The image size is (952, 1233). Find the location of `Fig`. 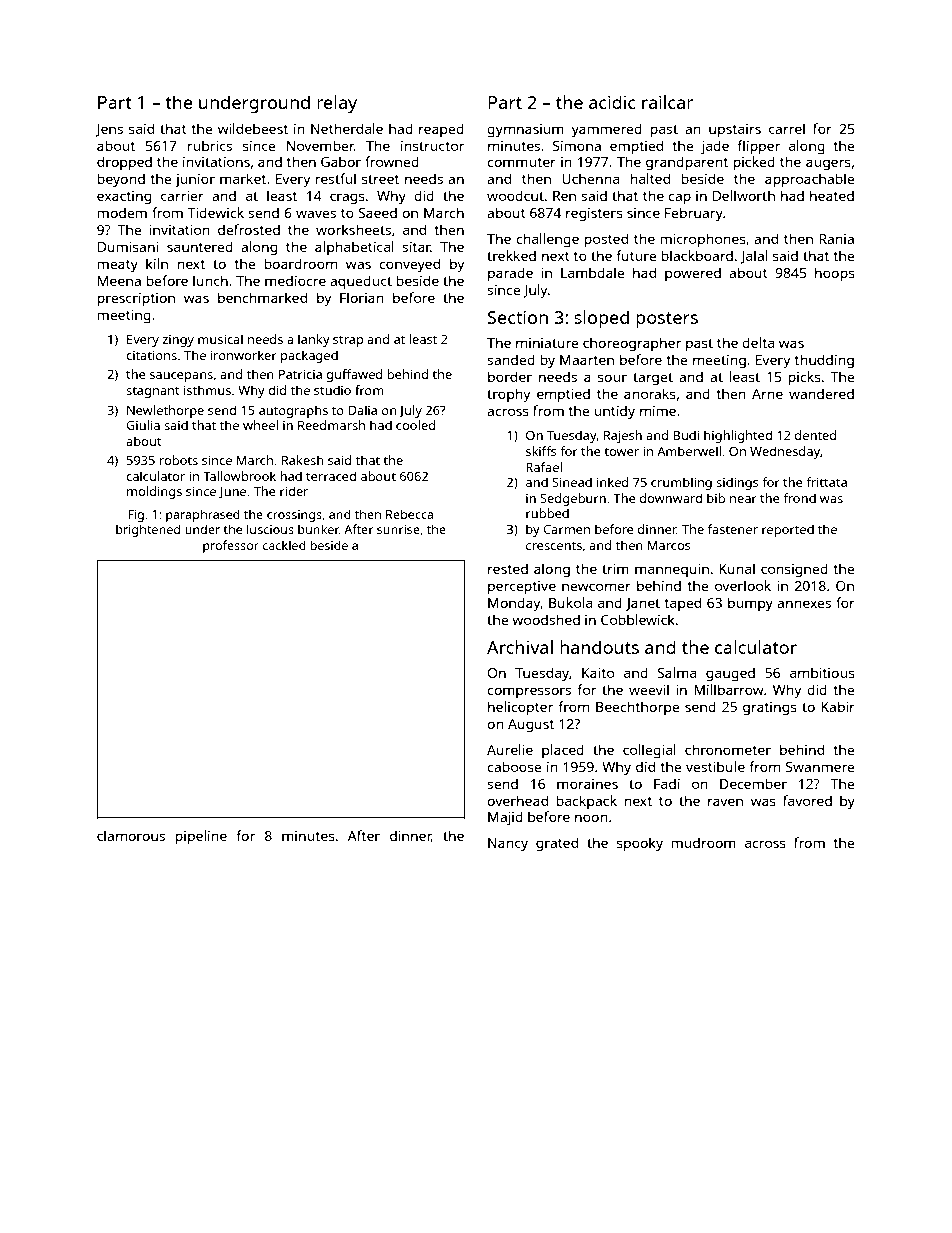

Fig is located at coordinates (136, 516).
